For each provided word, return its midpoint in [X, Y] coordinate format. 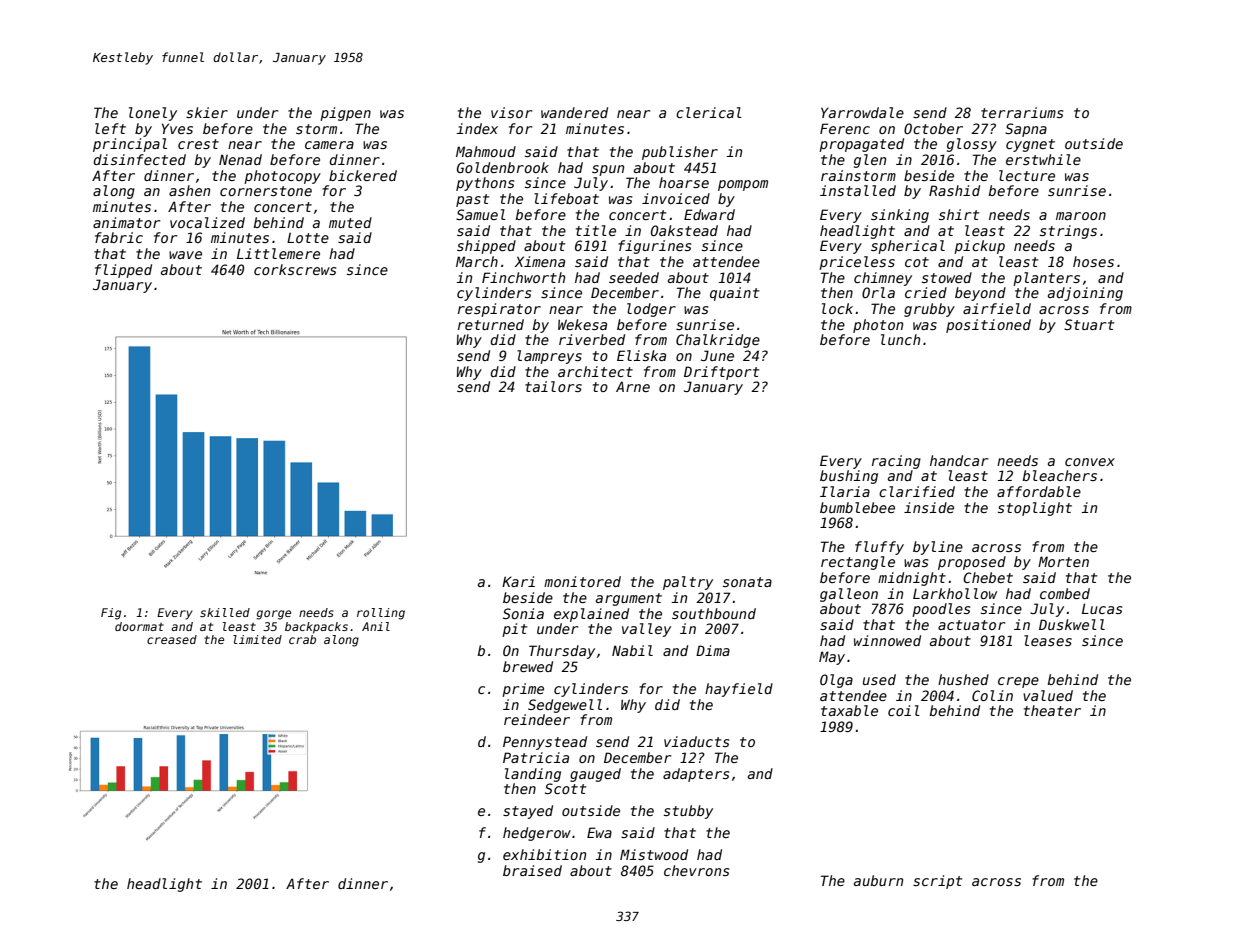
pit [514, 630]
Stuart [1089, 324]
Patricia [536, 757]
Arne [633, 386]
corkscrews [295, 269]
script [937, 882]
